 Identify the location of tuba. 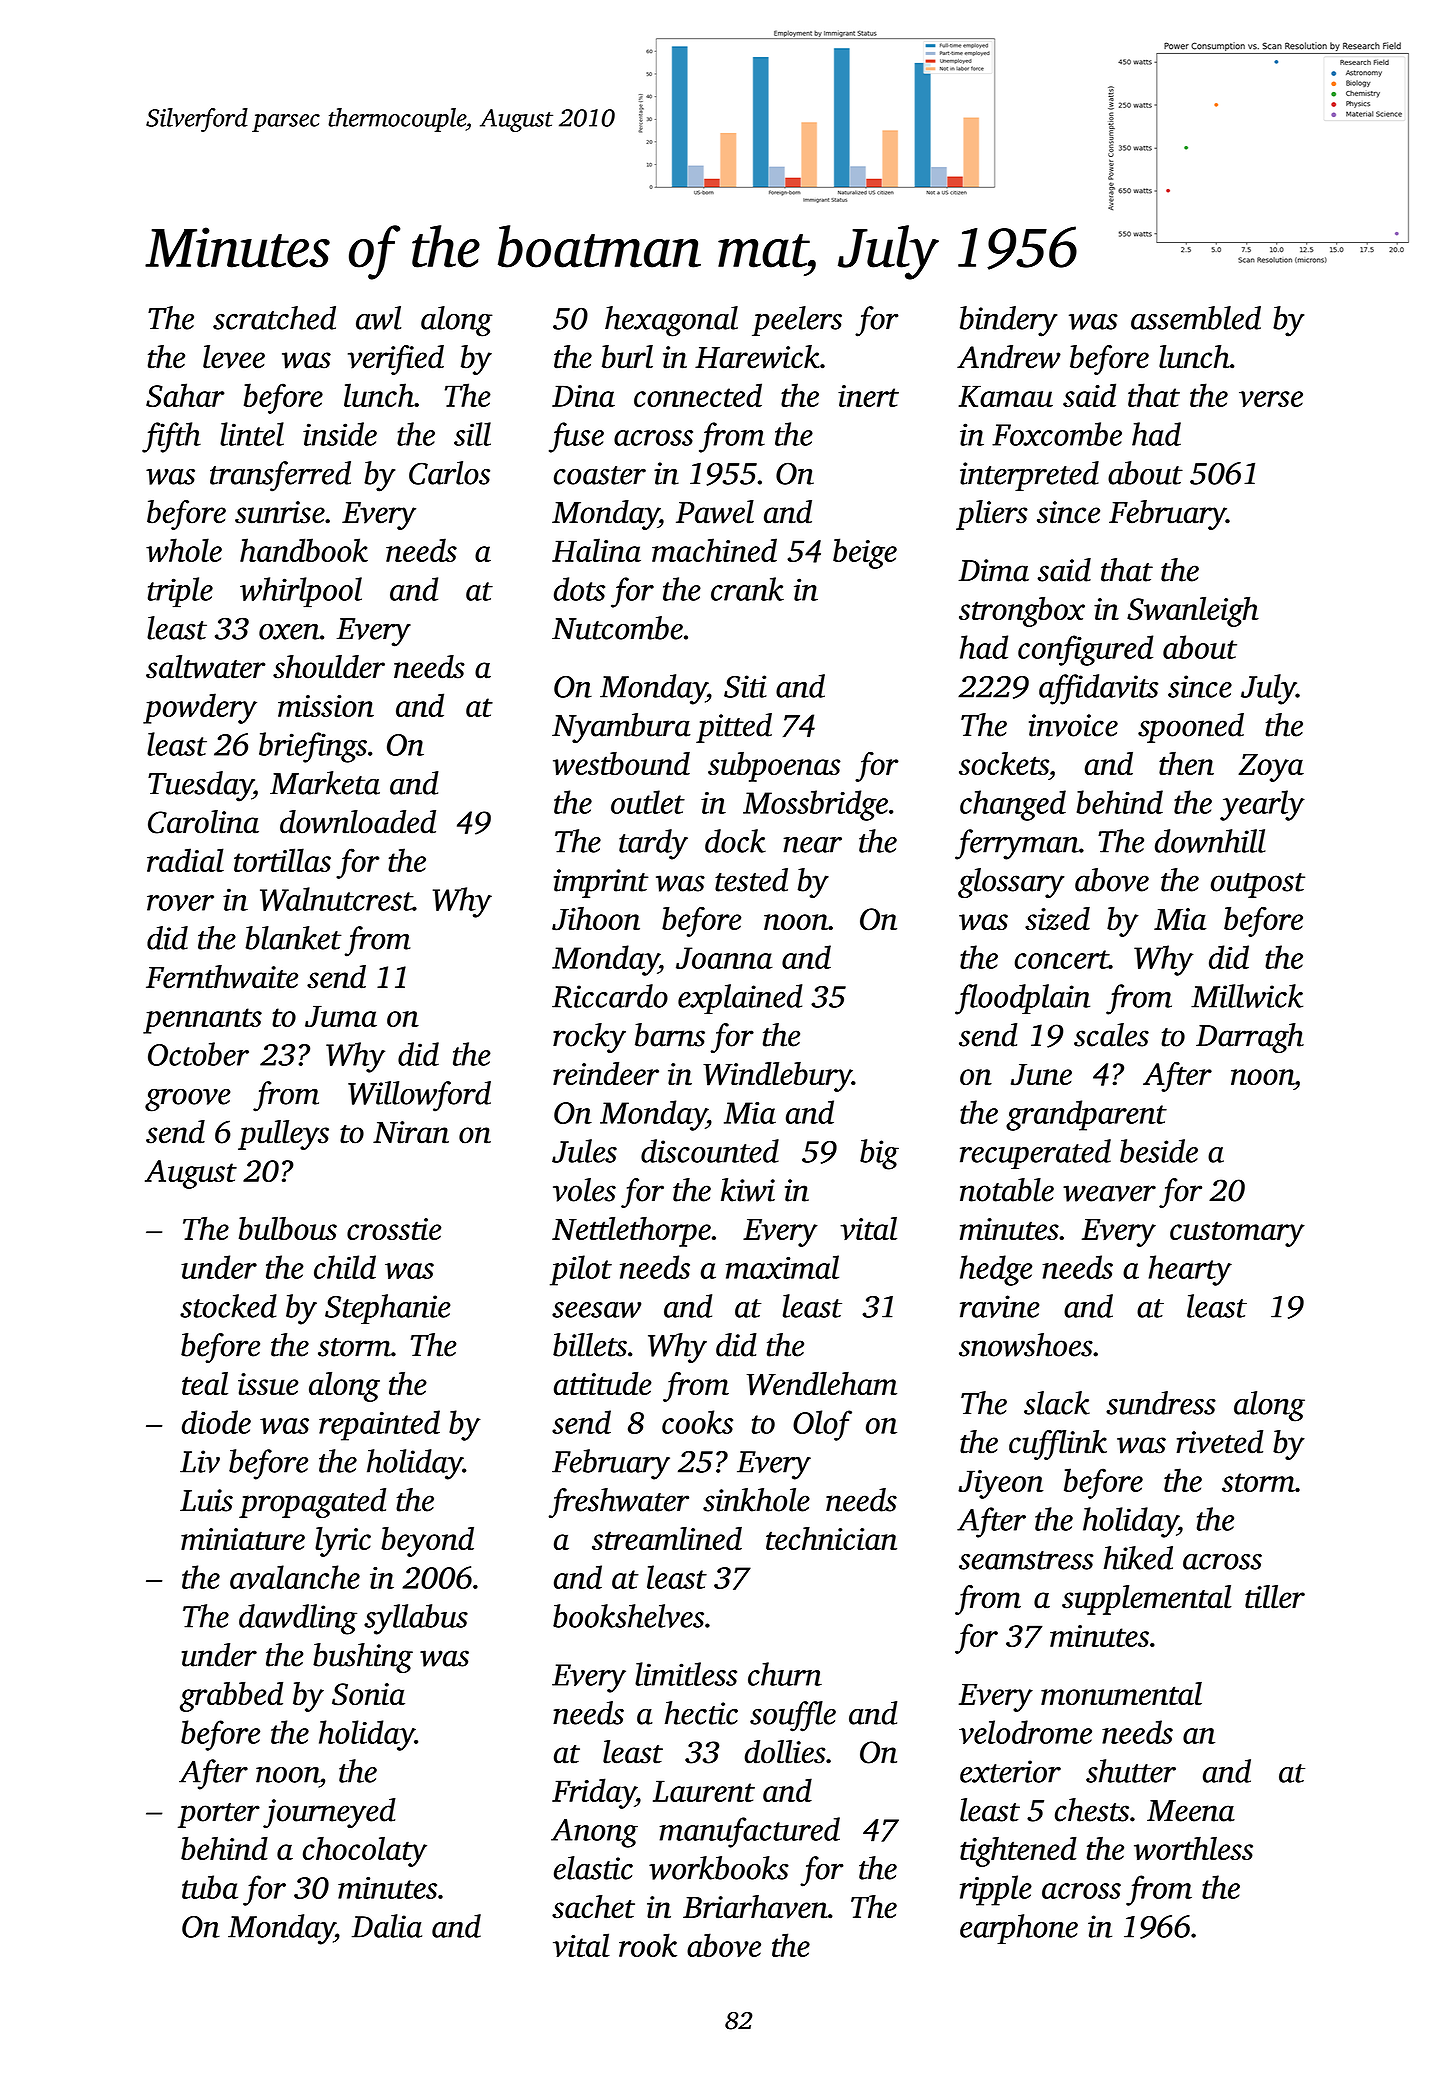
(210, 1887).
